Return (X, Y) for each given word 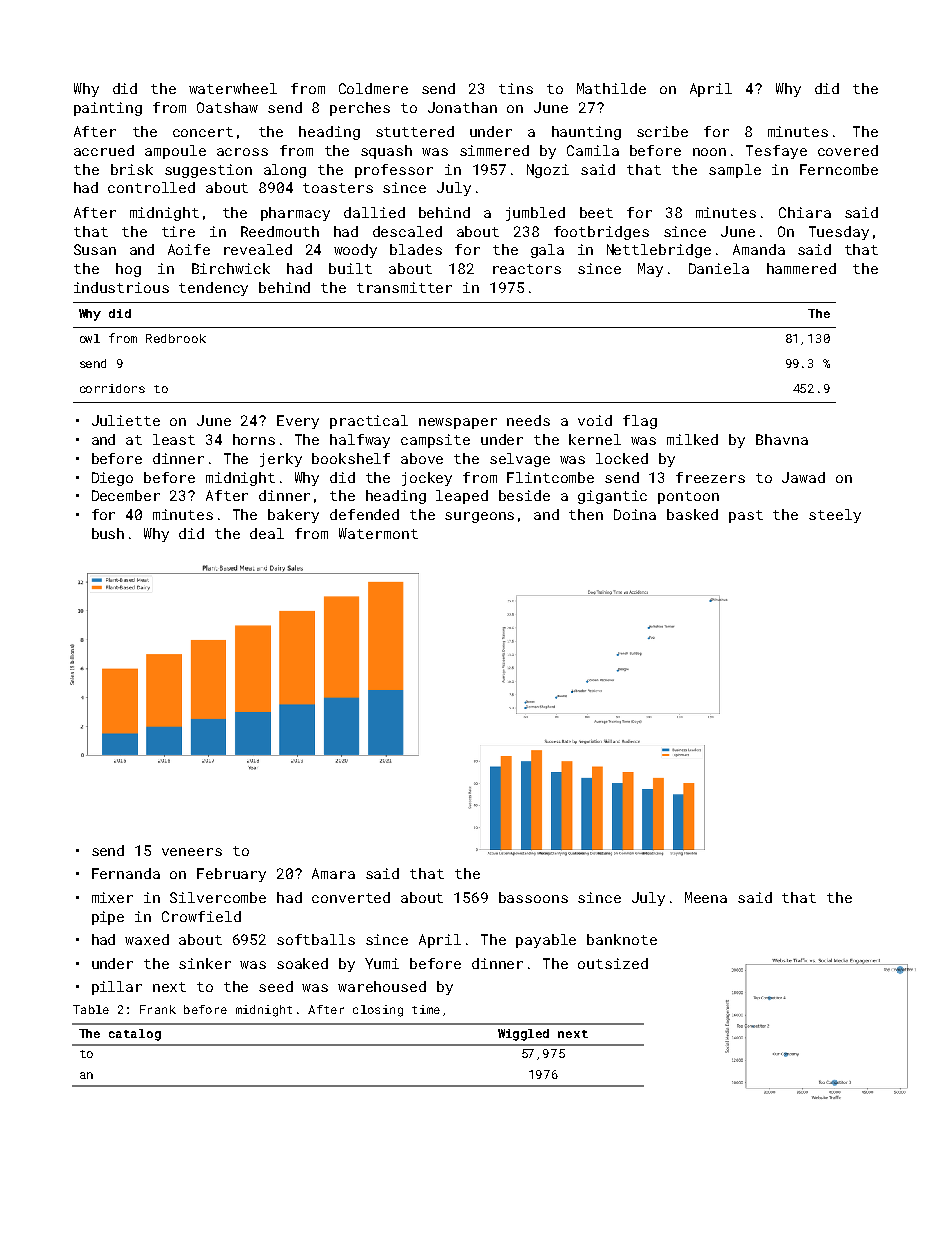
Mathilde (611, 88)
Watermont (378, 533)
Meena (706, 897)
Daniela (719, 268)
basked (692, 514)
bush (108, 533)
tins (516, 88)
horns (254, 439)
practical (369, 422)
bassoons (533, 897)
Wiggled (523, 1035)
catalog (135, 1035)
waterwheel (233, 88)
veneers (192, 852)
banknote (622, 939)
